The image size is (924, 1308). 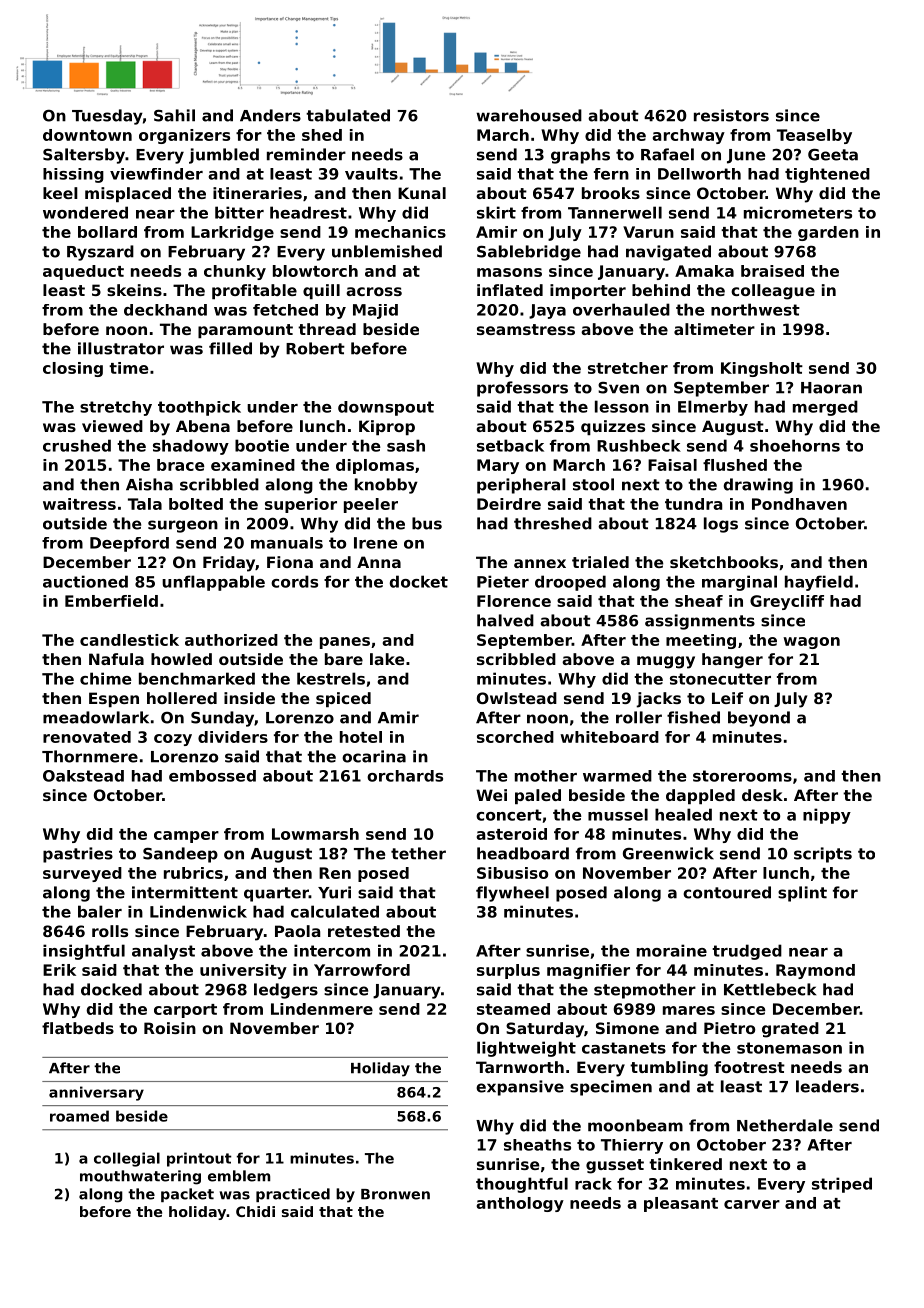 What do you see at coordinates (386, 408) in the screenshot?
I see `downspout` at bounding box center [386, 408].
